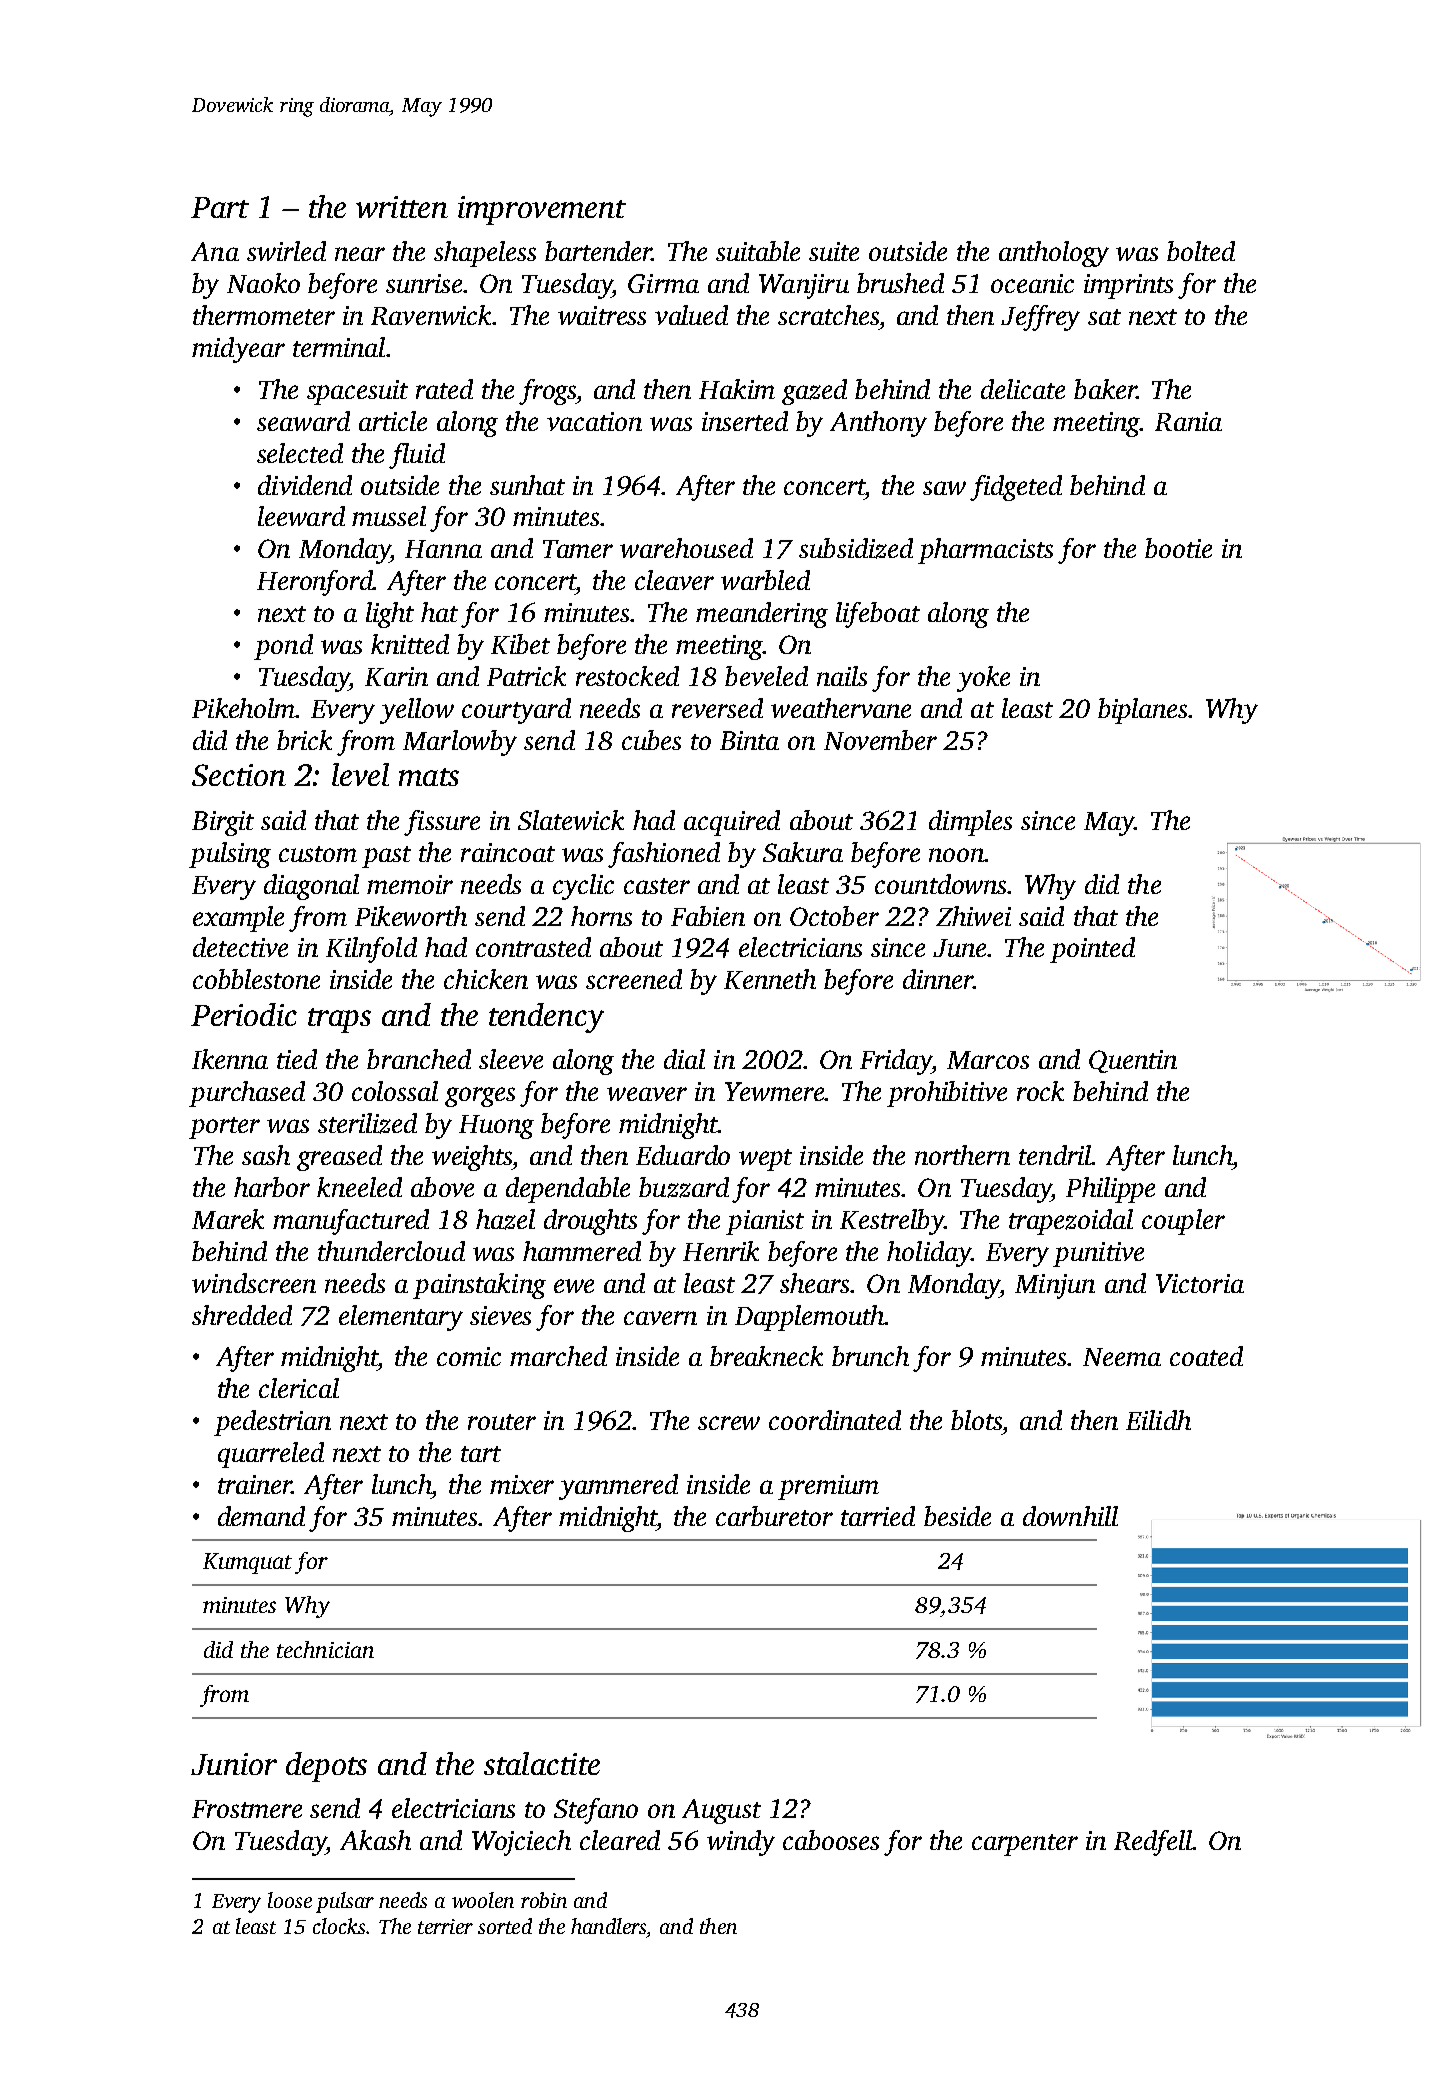 This screenshot has width=1450, height=2100. I want to click on vacation, so click(594, 421).
